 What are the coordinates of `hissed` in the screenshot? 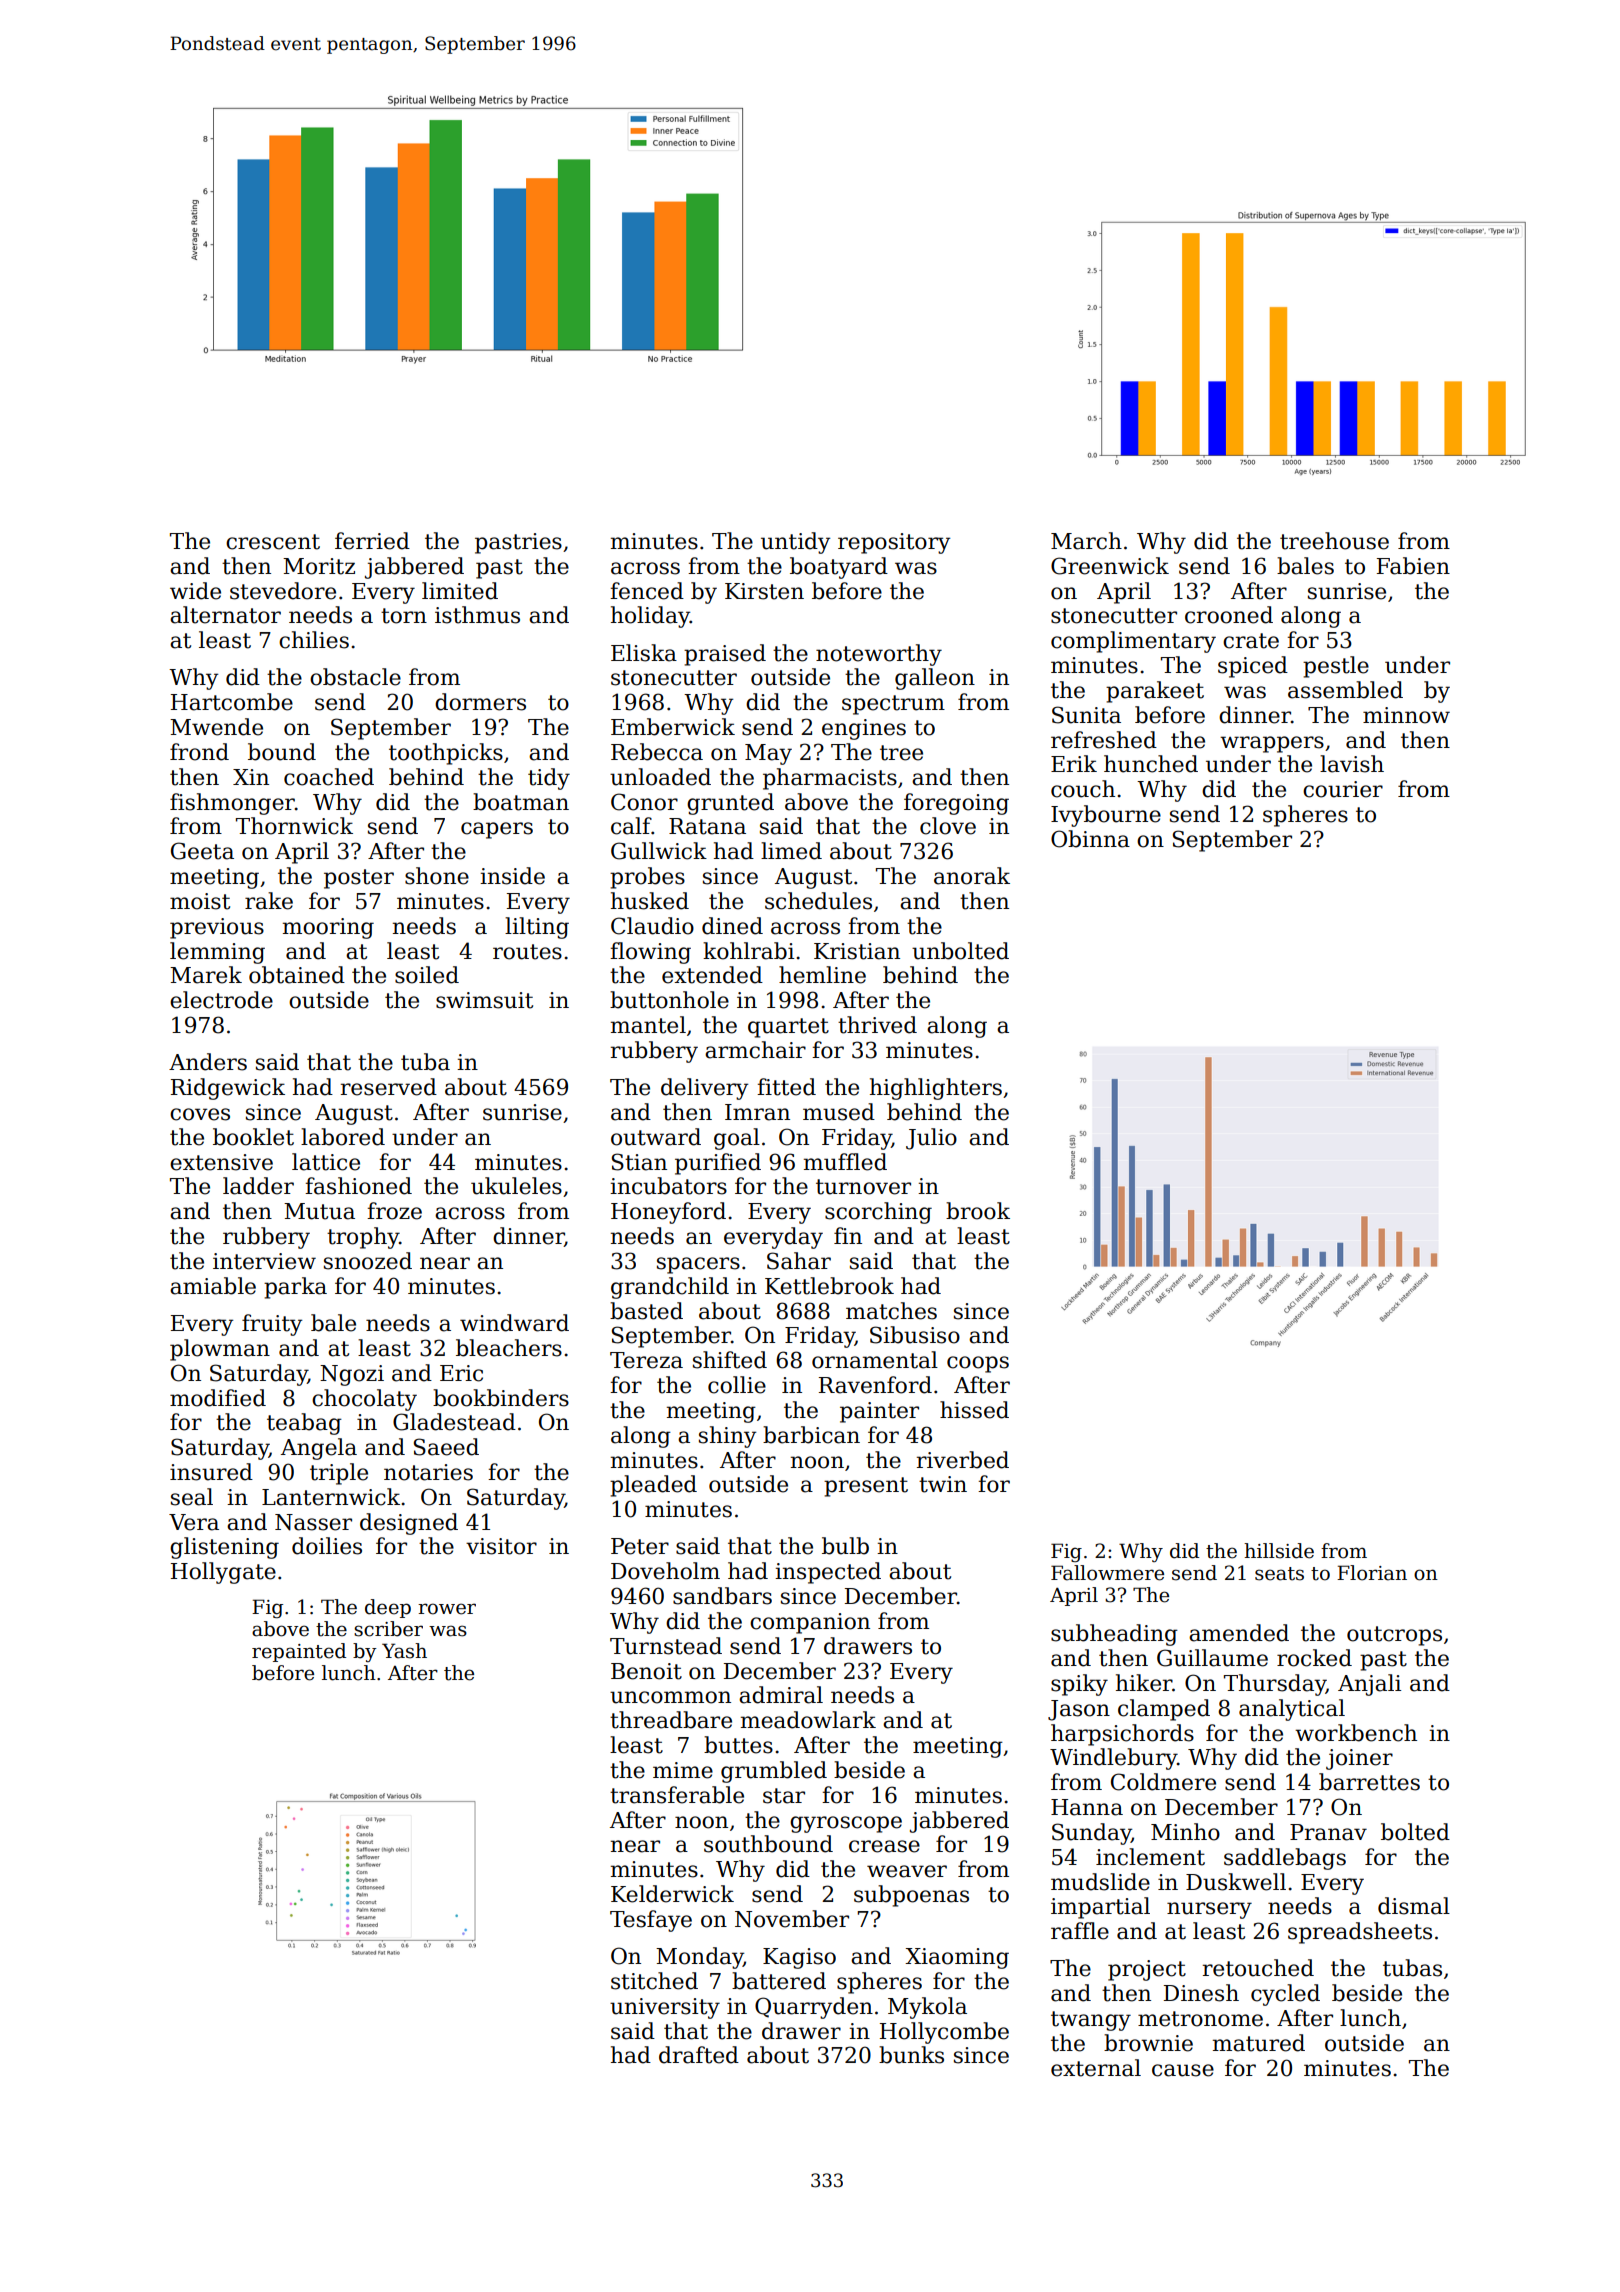 It's located at (974, 1410).
